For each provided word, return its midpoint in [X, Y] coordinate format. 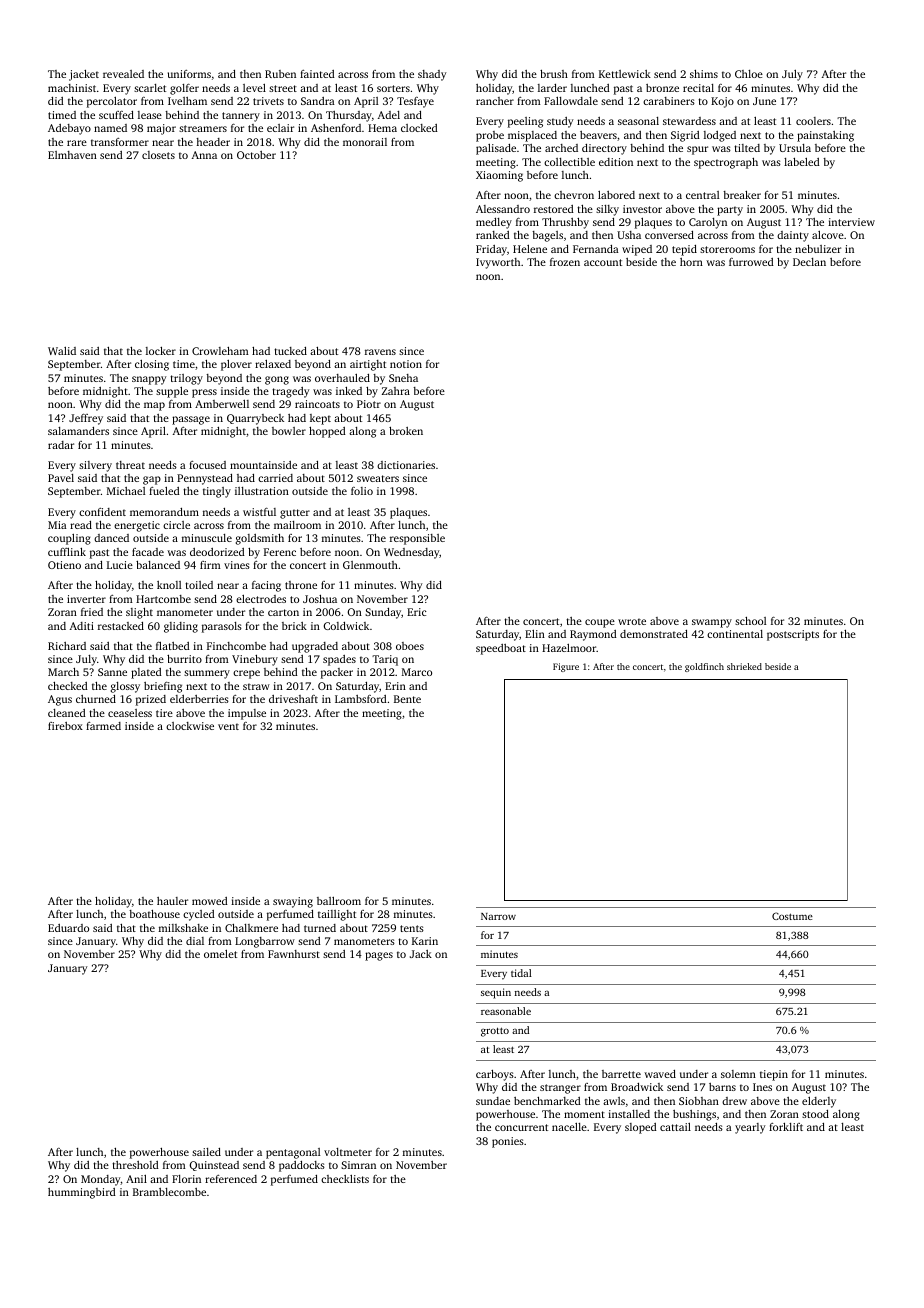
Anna [204, 155]
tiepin [774, 1075]
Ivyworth [498, 263]
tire [164, 713]
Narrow [498, 916]
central [702, 195]
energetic [137, 526]
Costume [792, 916]
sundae [493, 1101]
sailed [206, 1152]
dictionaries [406, 465]
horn [691, 262]
